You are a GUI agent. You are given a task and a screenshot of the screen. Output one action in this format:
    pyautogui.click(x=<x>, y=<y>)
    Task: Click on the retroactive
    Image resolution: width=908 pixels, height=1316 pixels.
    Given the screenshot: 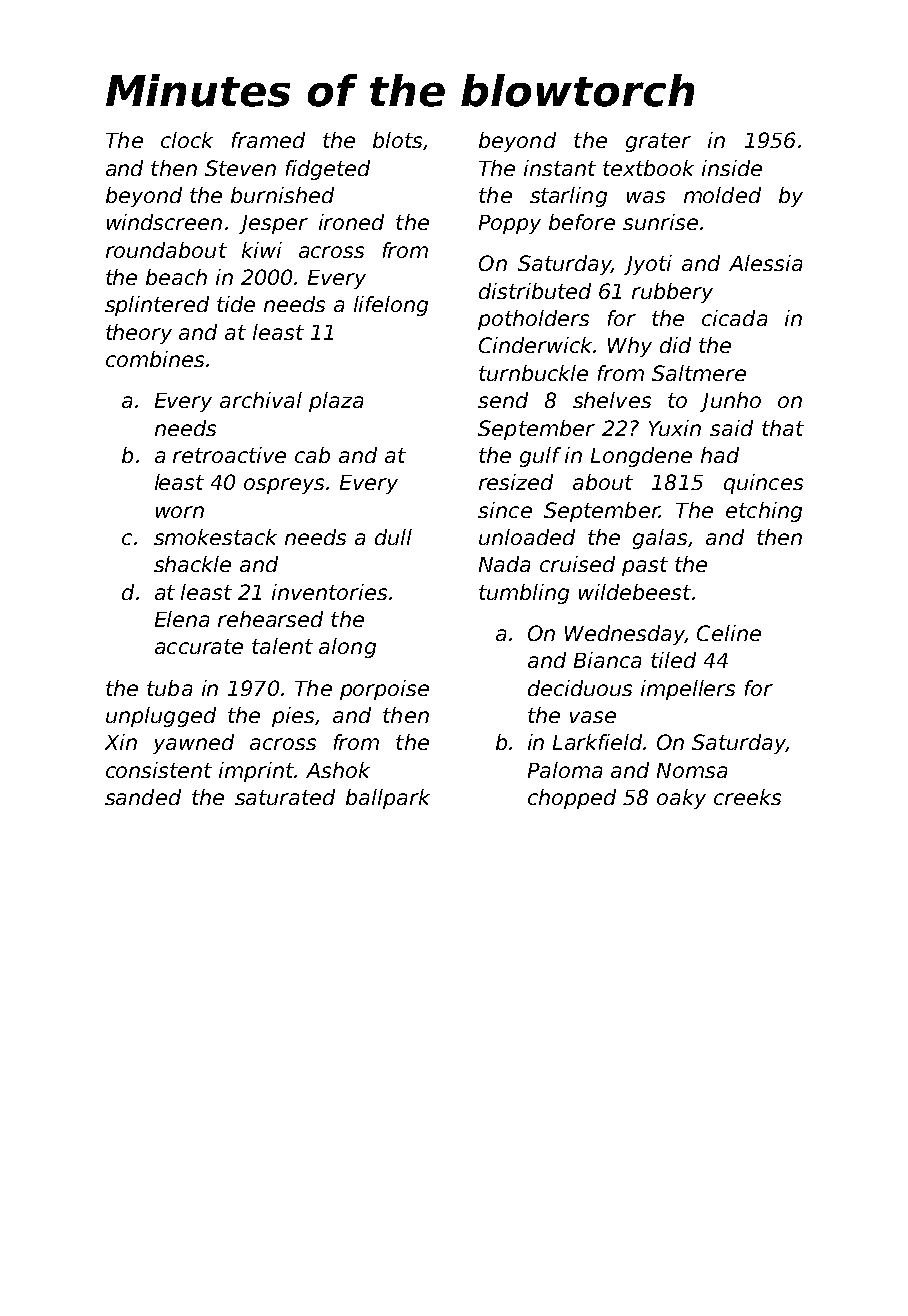 What is the action you would take?
    pyautogui.click(x=229, y=455)
